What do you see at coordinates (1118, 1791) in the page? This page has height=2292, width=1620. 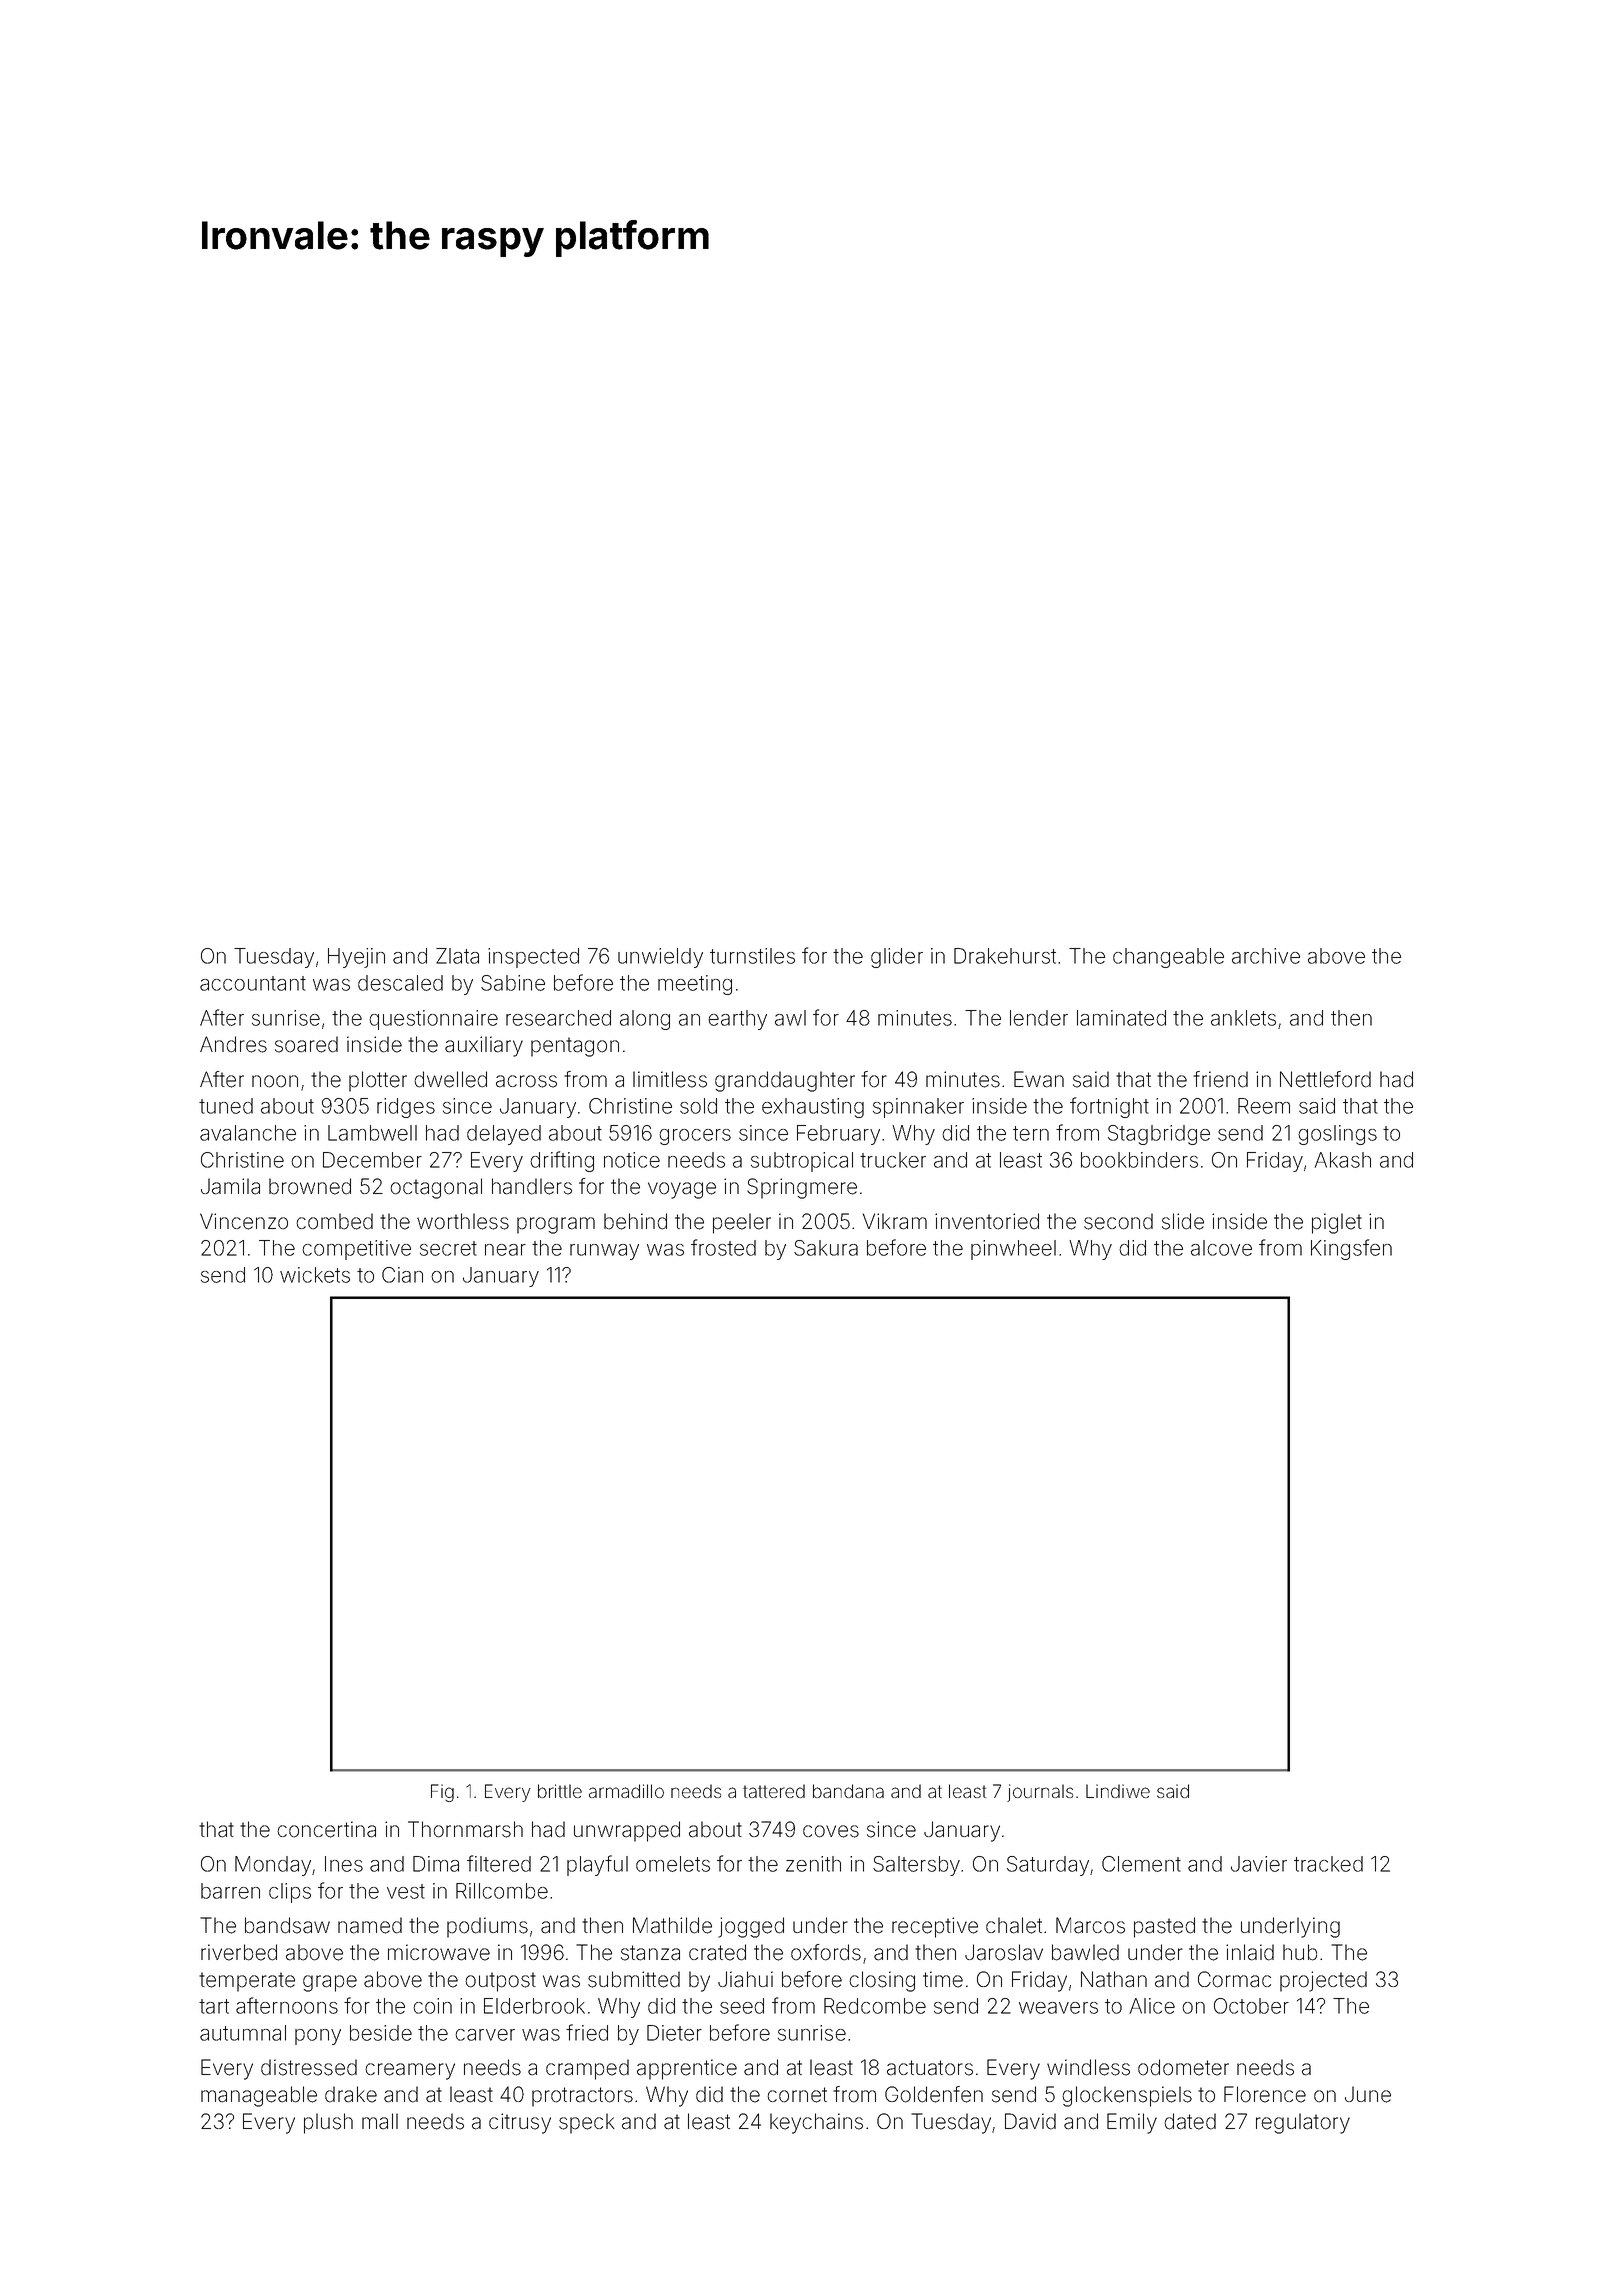 I see `Lindiwe` at bounding box center [1118, 1791].
